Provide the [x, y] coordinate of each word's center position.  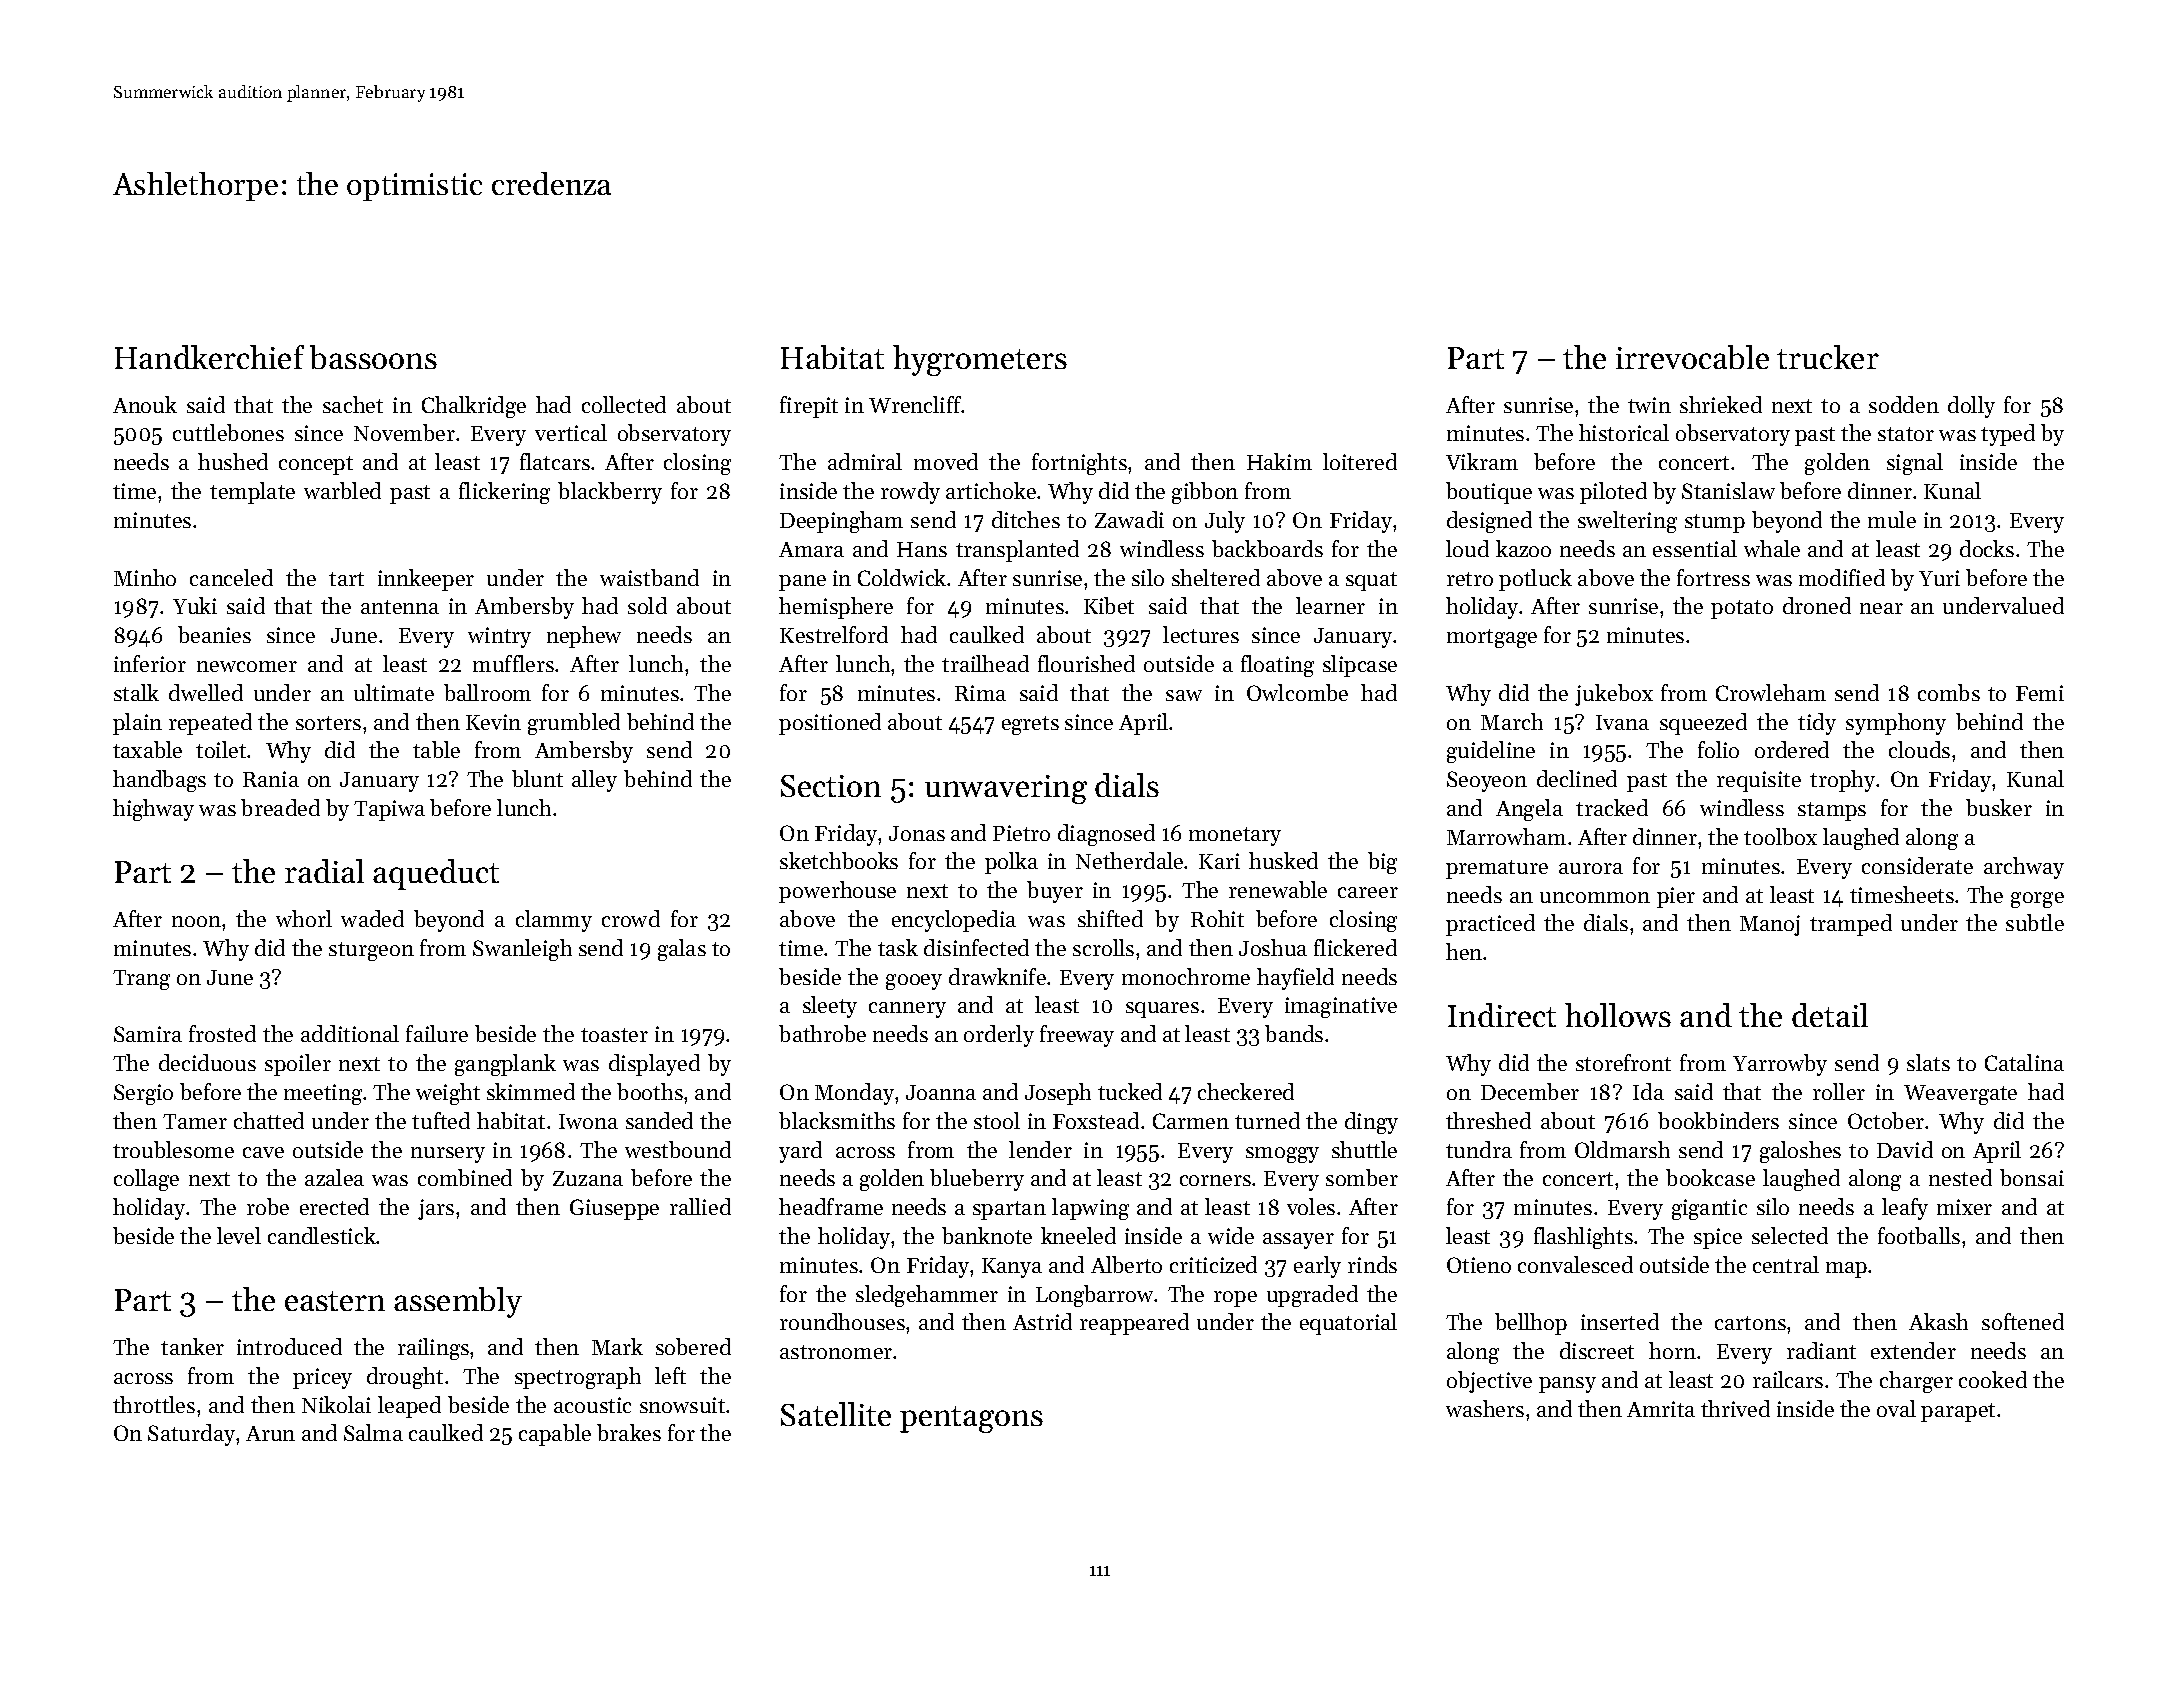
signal [1915, 464]
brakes [629, 1432]
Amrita [1661, 1409]
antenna [400, 607]
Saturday [191, 1435]
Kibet [1109, 605]
